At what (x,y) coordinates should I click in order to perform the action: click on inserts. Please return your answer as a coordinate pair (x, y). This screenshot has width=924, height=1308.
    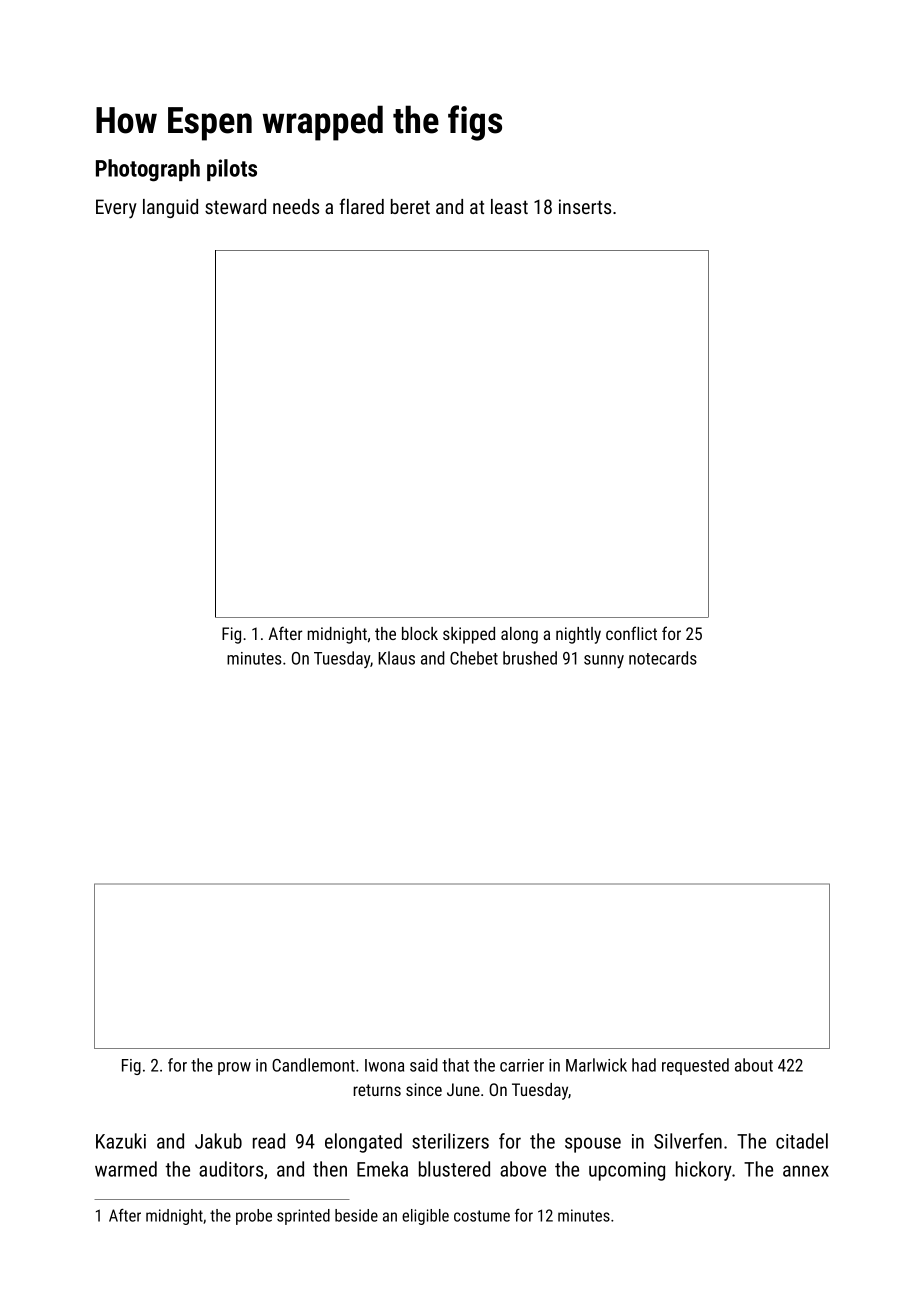
    Looking at the image, I should click on (585, 206).
